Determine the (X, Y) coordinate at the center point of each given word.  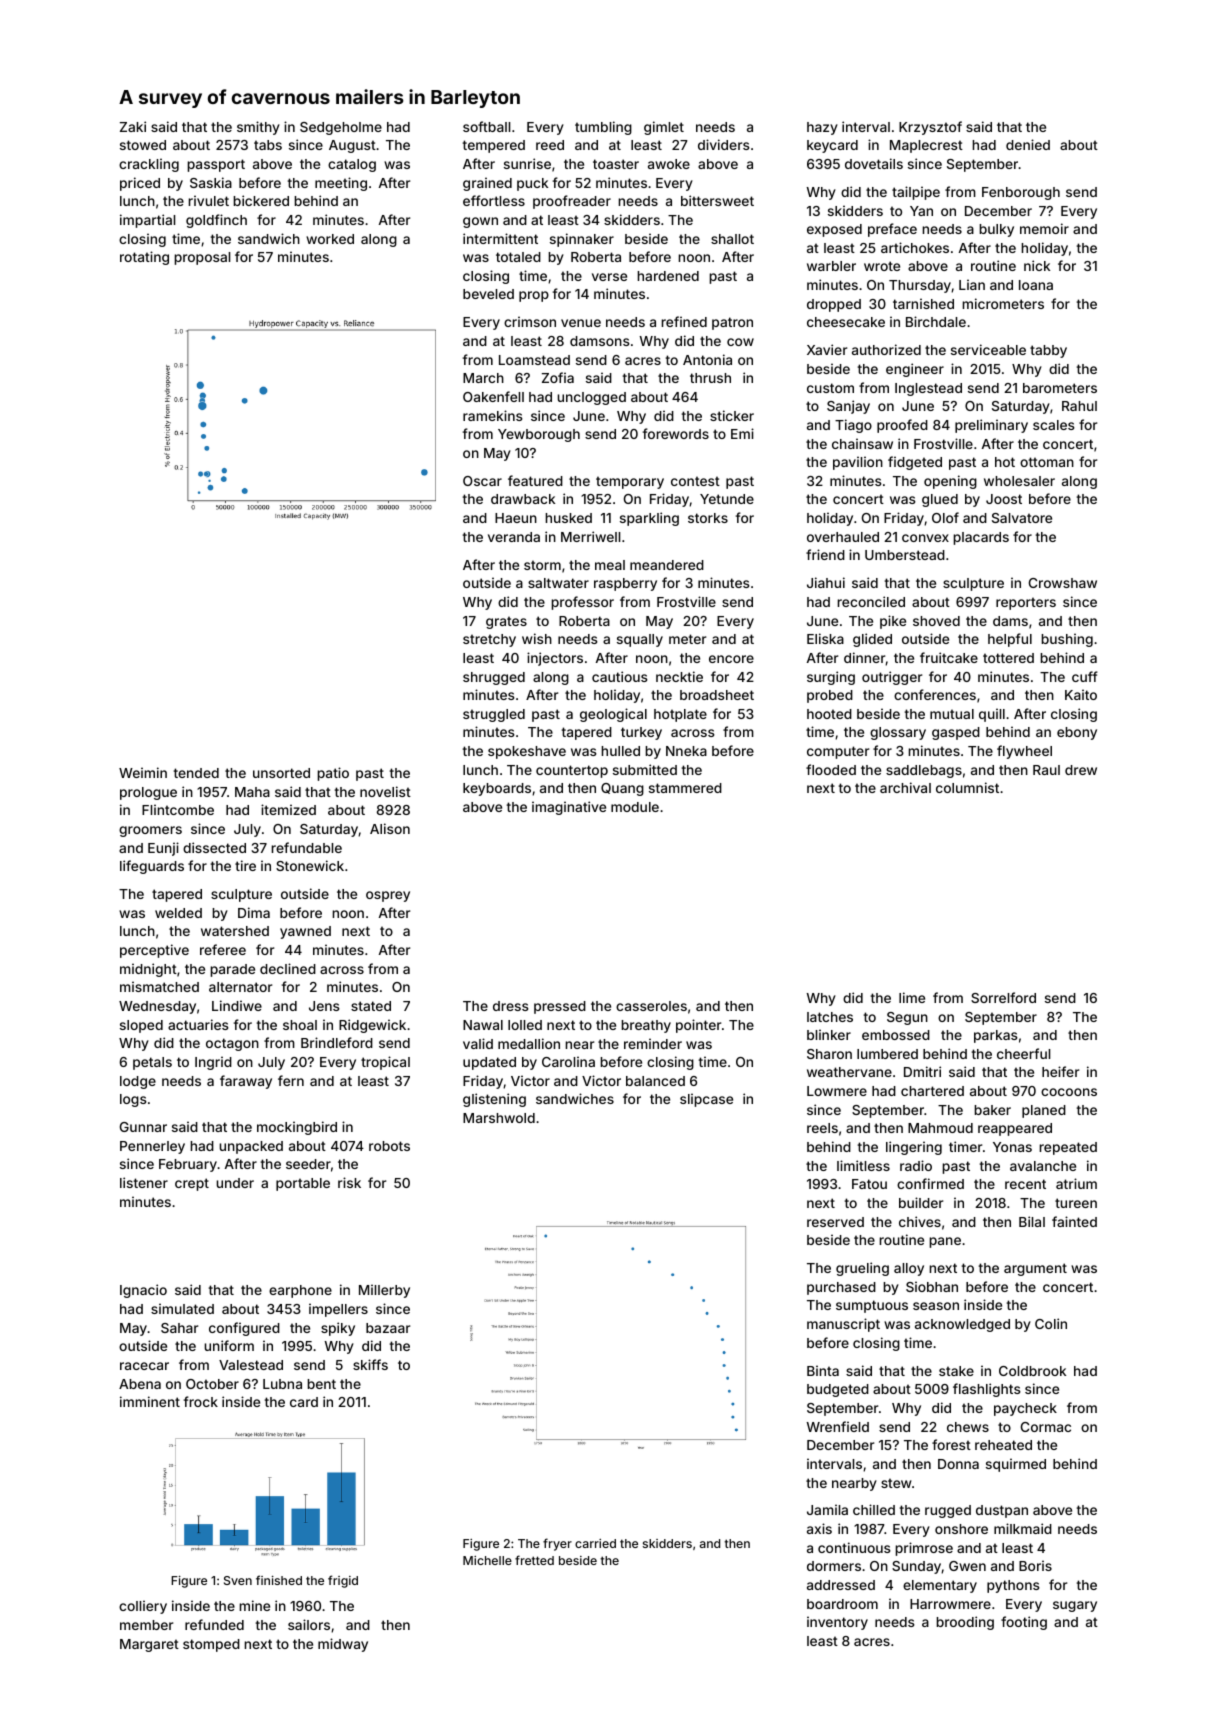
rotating (144, 258)
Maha (252, 792)
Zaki (133, 126)
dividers (724, 144)
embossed (896, 1035)
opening (950, 482)
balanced (655, 1081)
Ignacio (143, 1291)
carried (595, 1543)
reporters (1026, 603)
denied (1028, 144)
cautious (620, 676)
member (146, 1625)
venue (581, 323)
